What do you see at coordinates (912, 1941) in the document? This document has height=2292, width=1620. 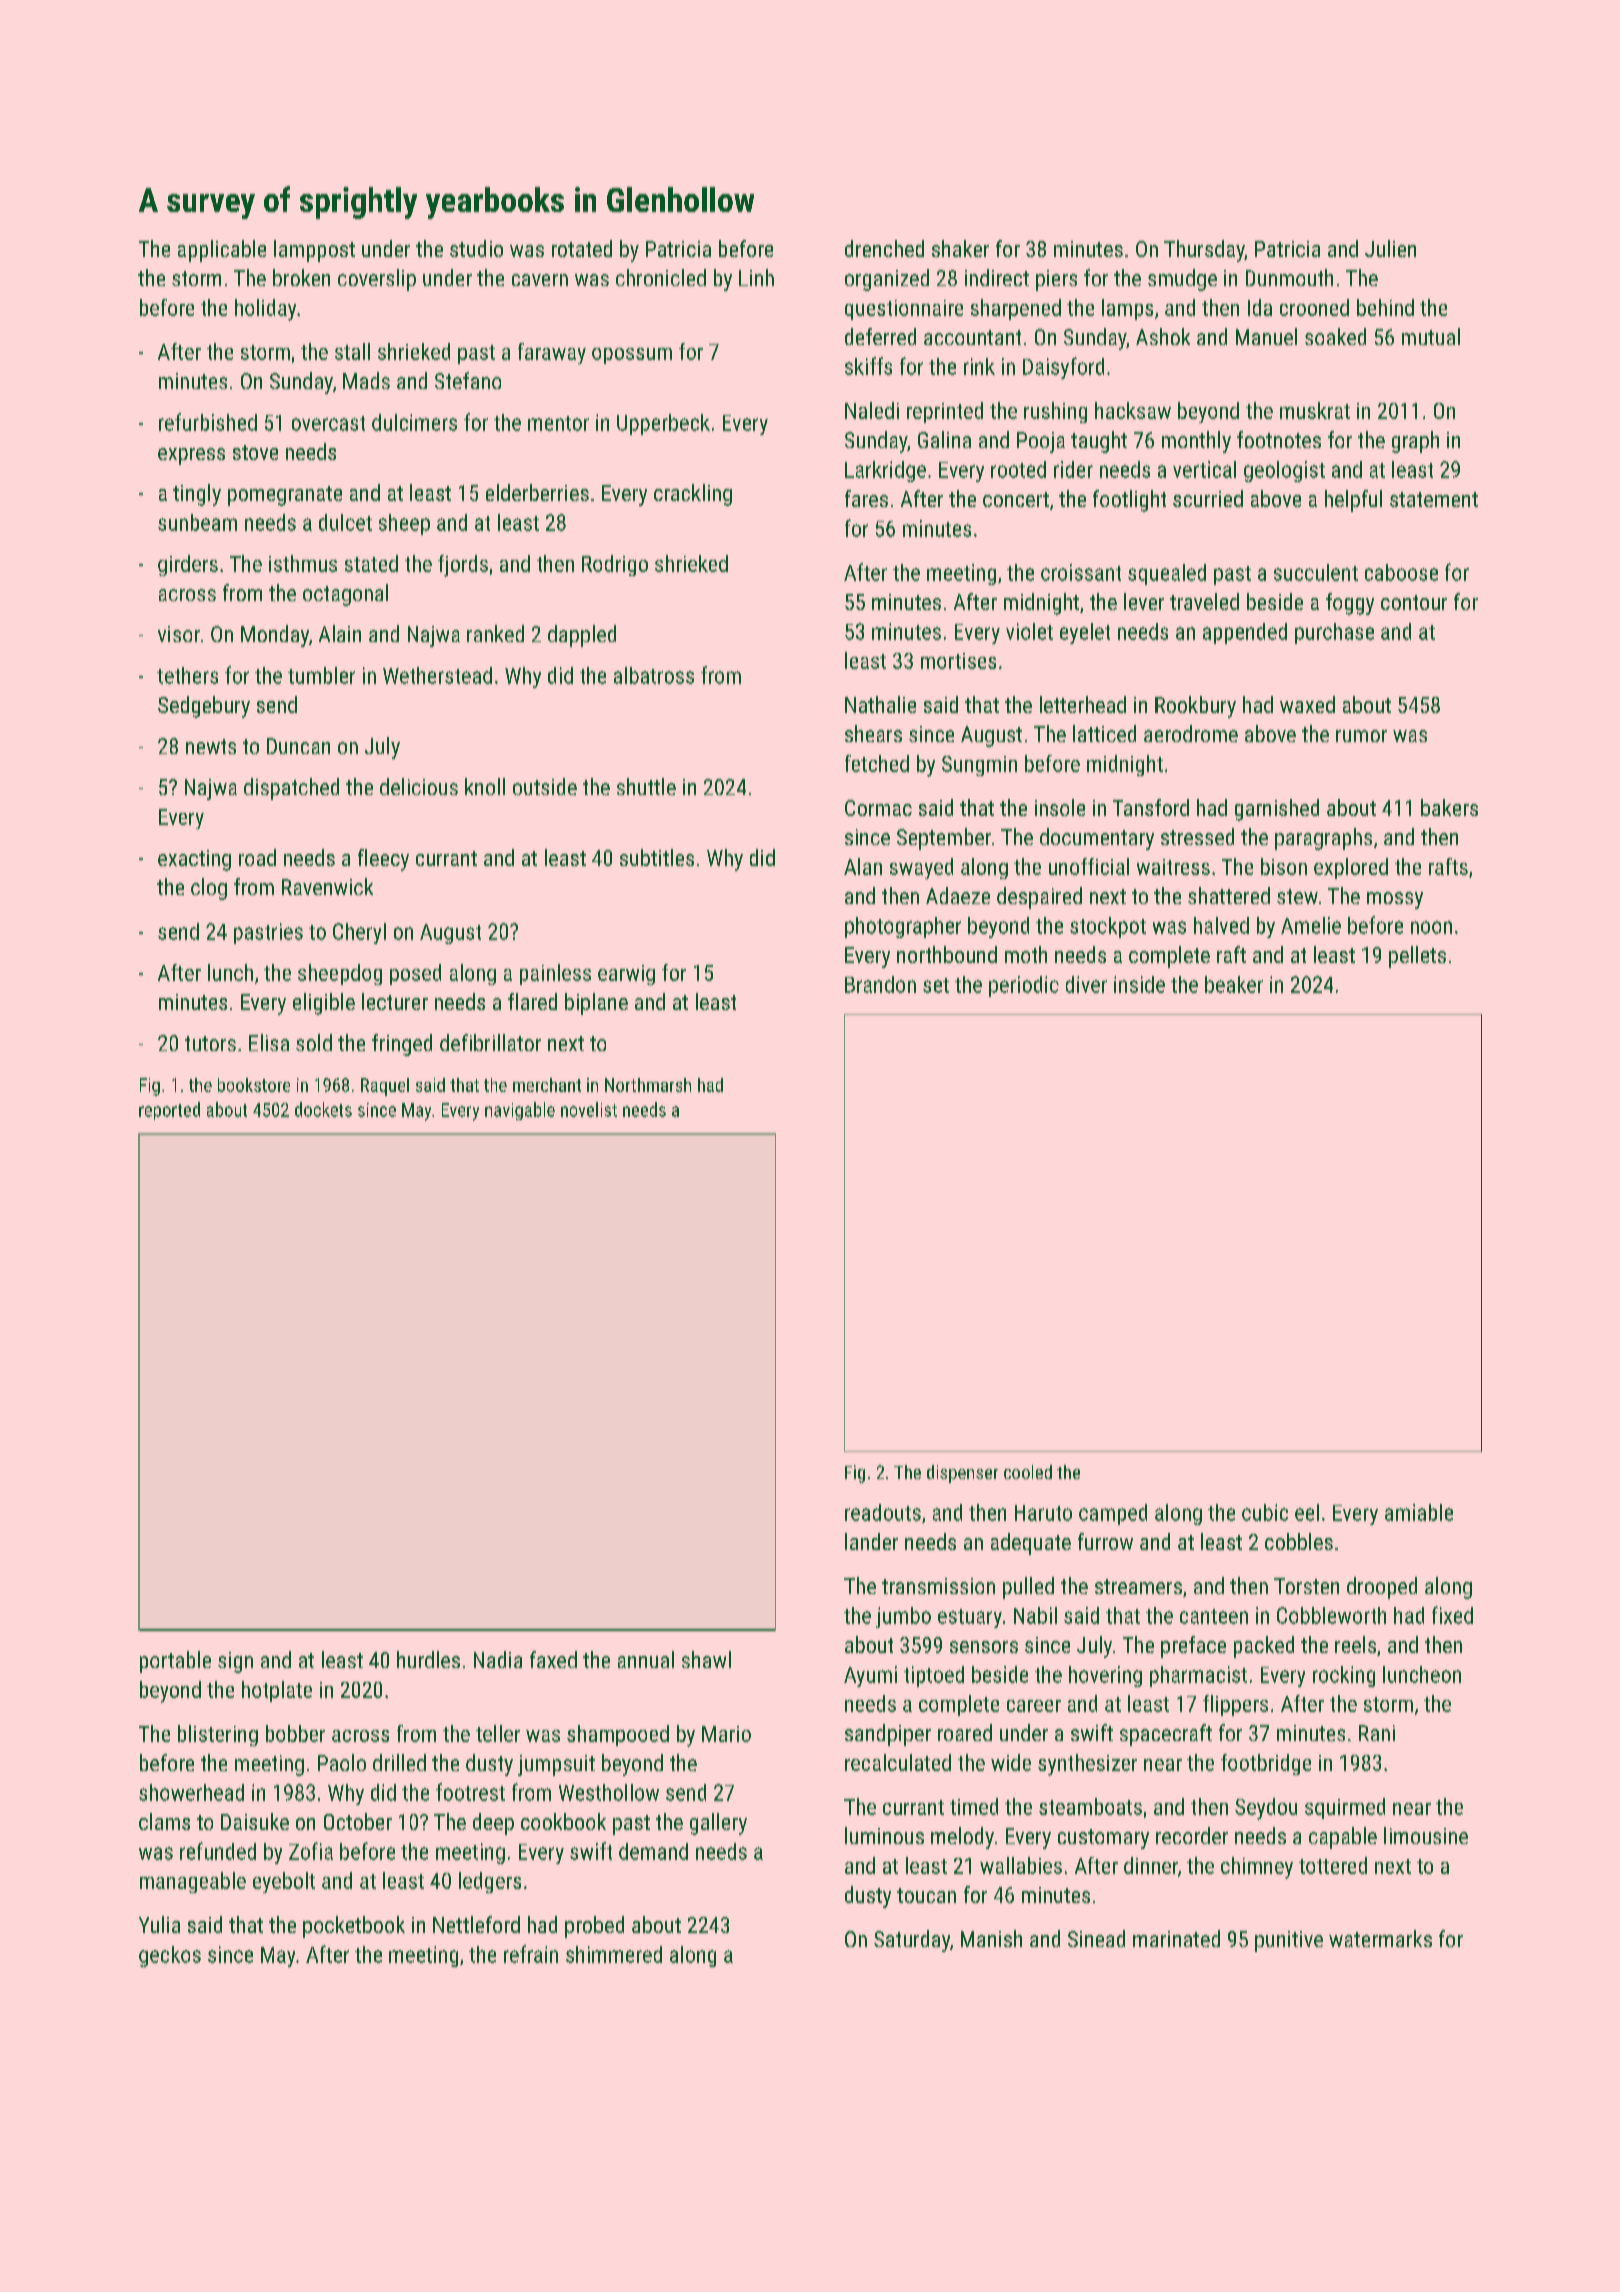 I see `Saturday` at bounding box center [912, 1941].
